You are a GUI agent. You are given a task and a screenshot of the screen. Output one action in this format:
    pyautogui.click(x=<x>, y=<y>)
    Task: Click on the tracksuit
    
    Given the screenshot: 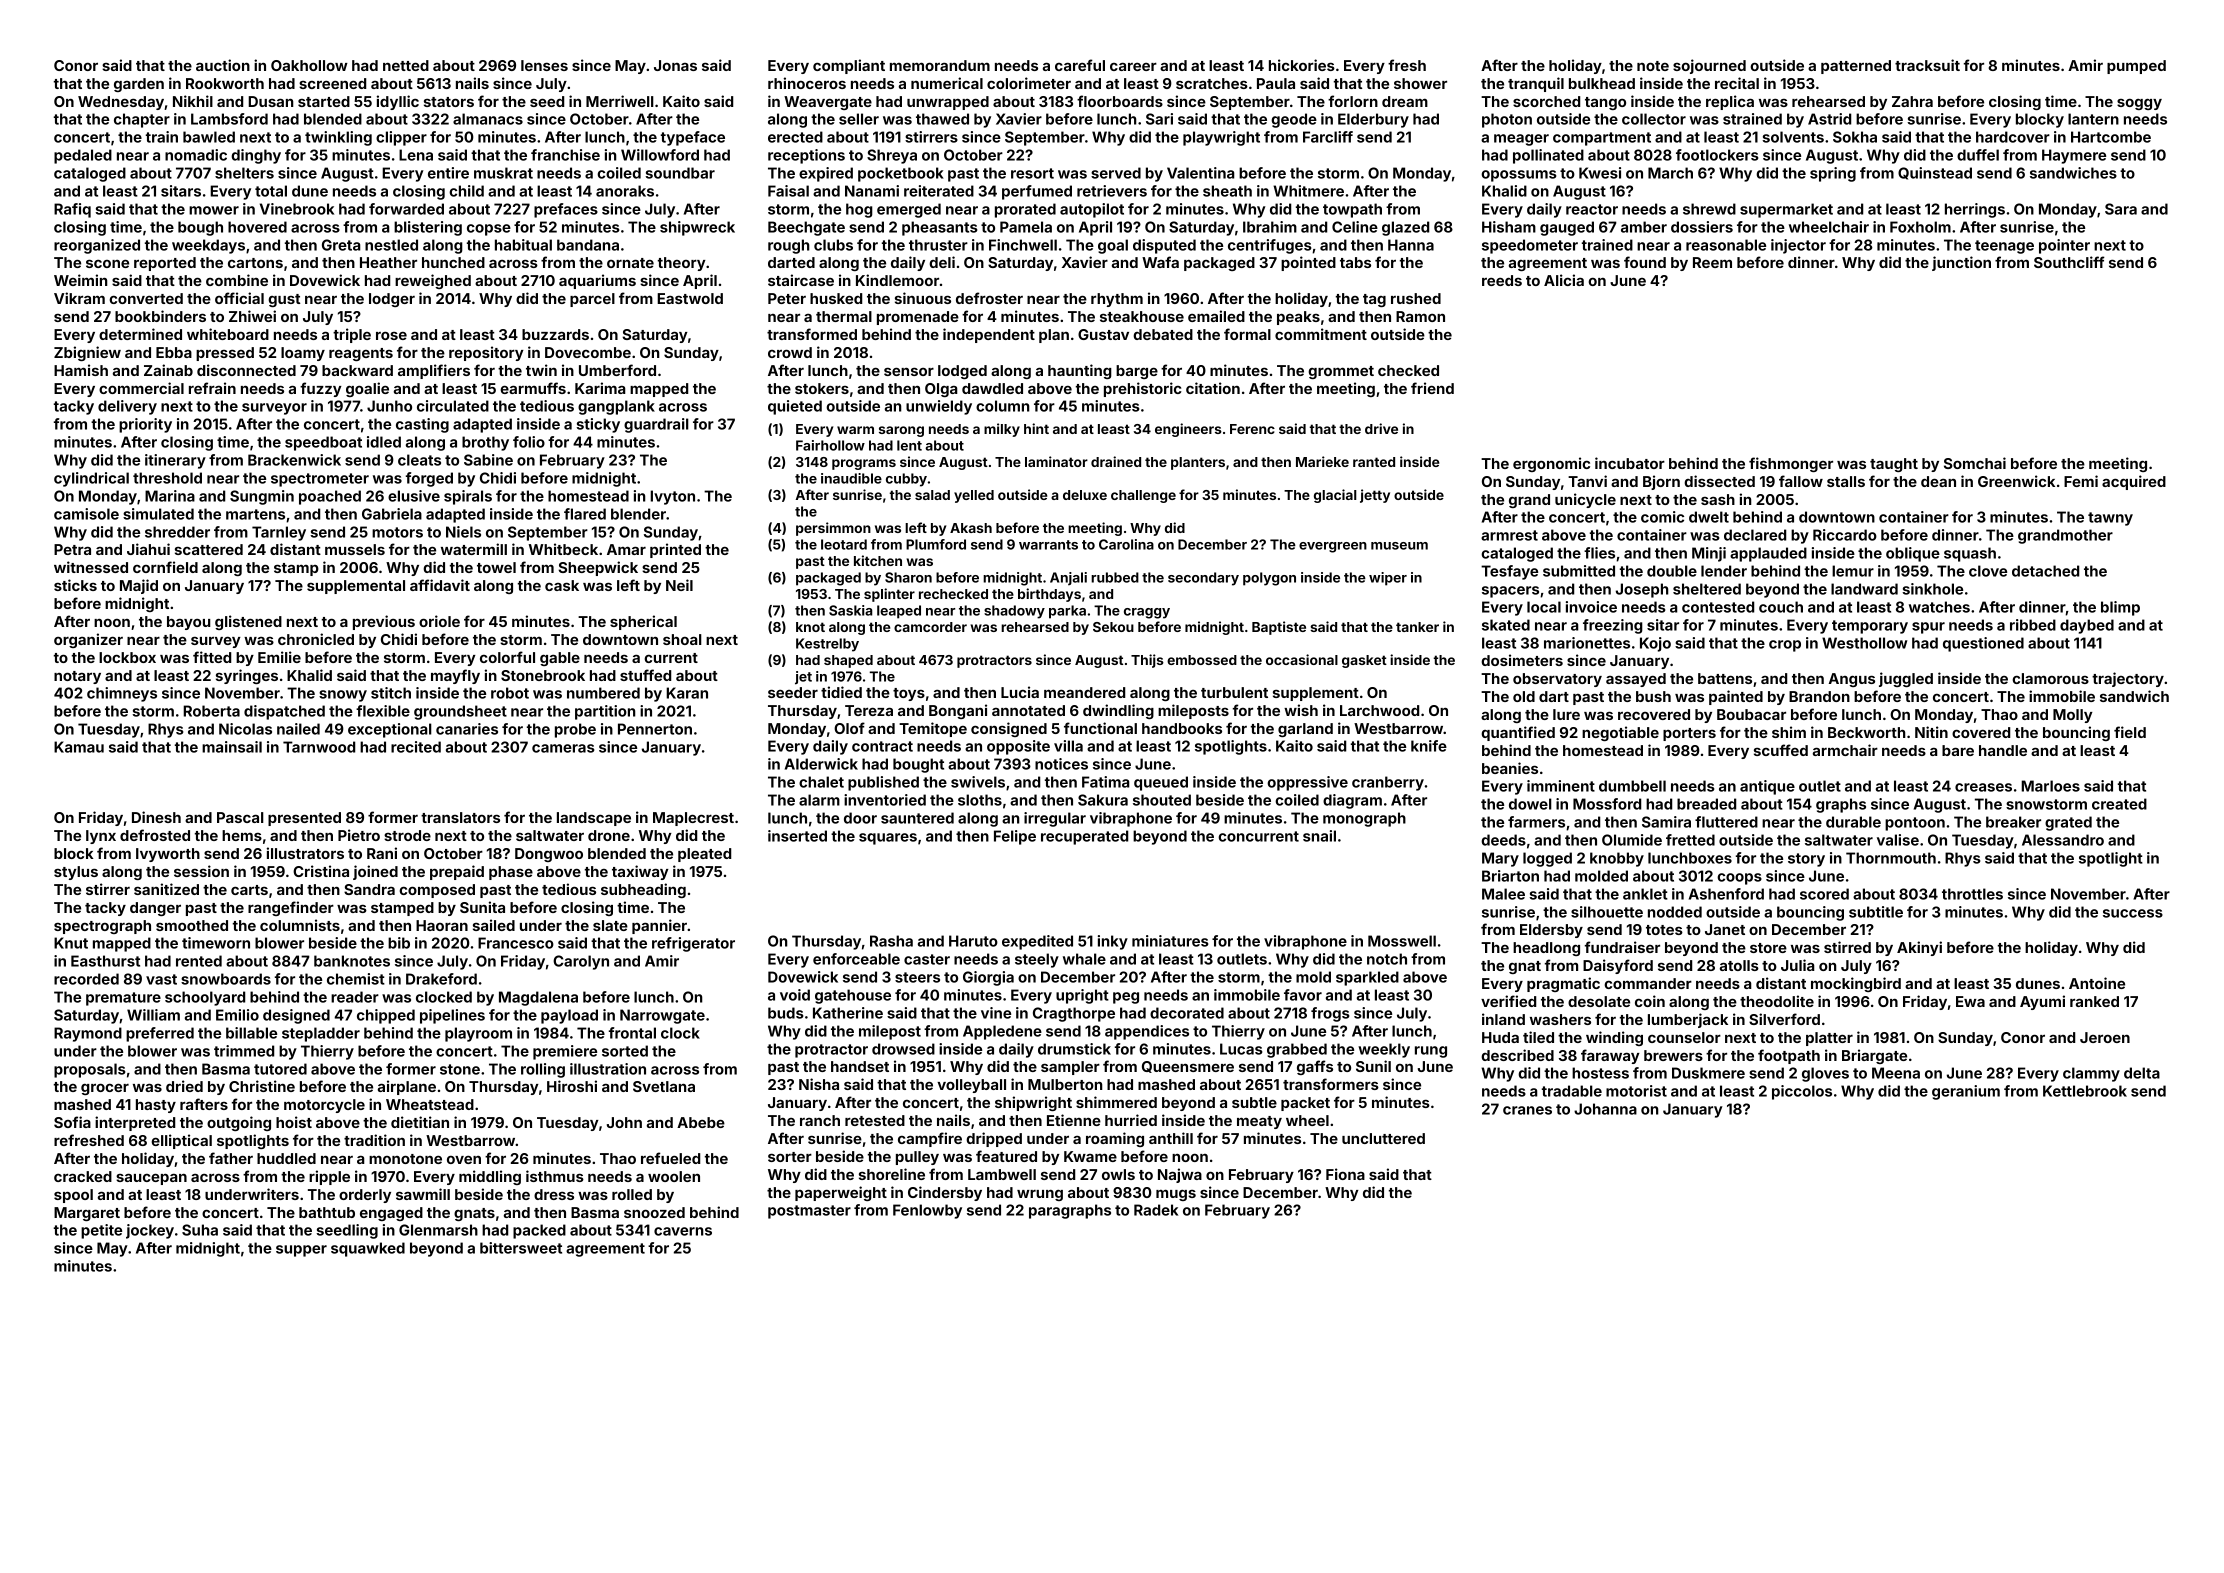 What is the action you would take?
    pyautogui.click(x=1927, y=65)
